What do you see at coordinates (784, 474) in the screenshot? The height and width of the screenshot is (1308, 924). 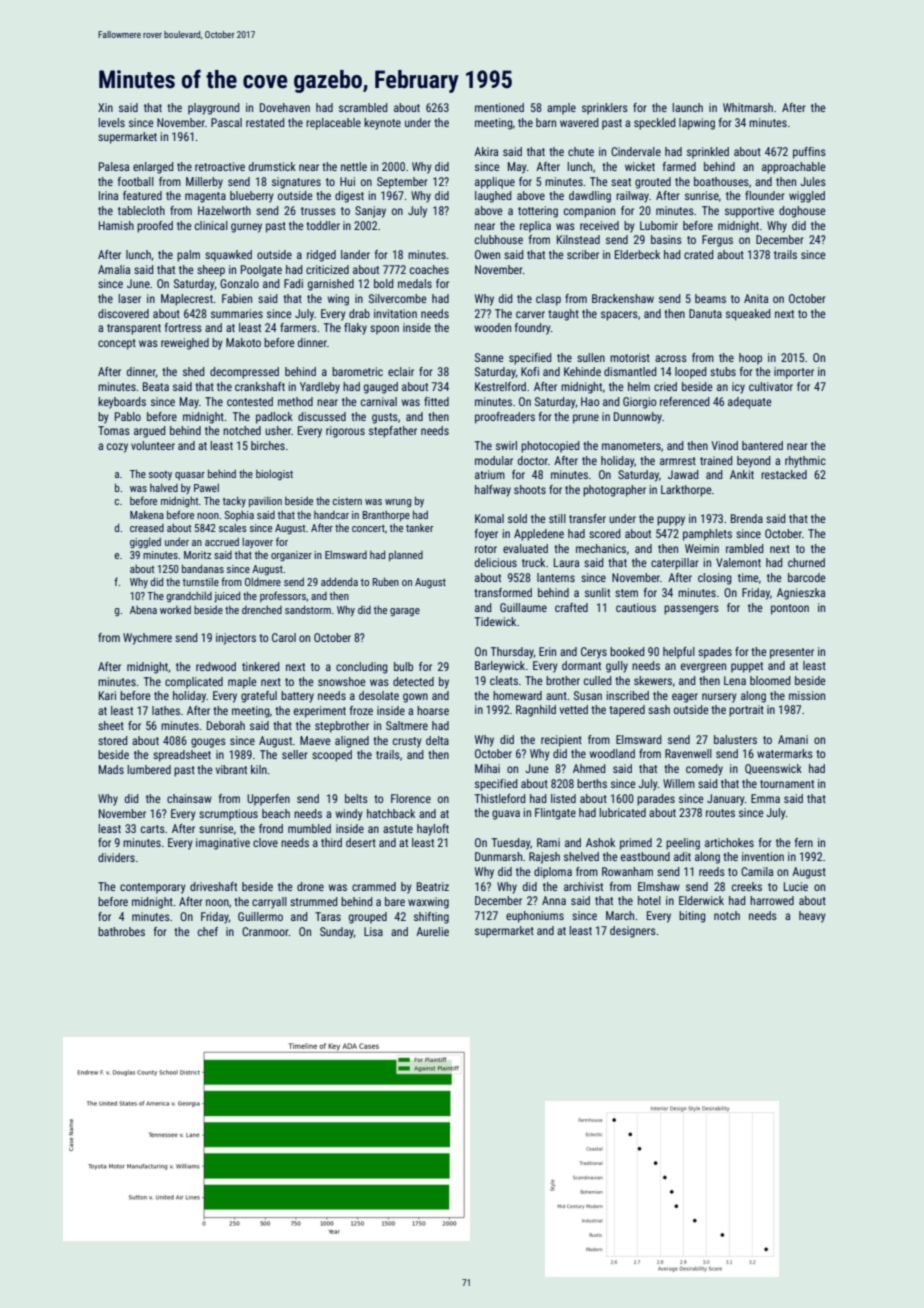 I see `restacked` at bounding box center [784, 474].
